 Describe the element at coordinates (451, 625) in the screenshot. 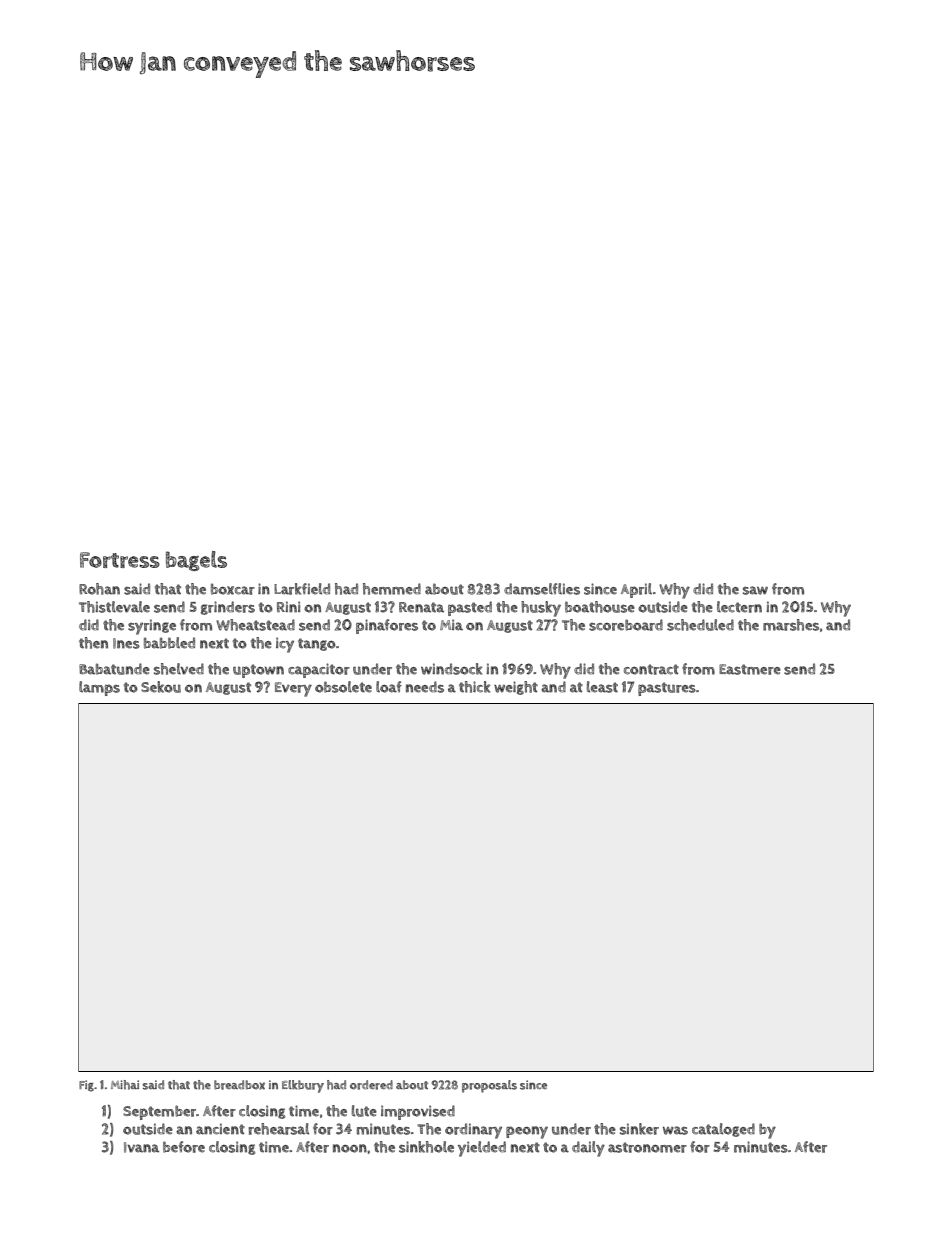

I see `Mia` at that location.
